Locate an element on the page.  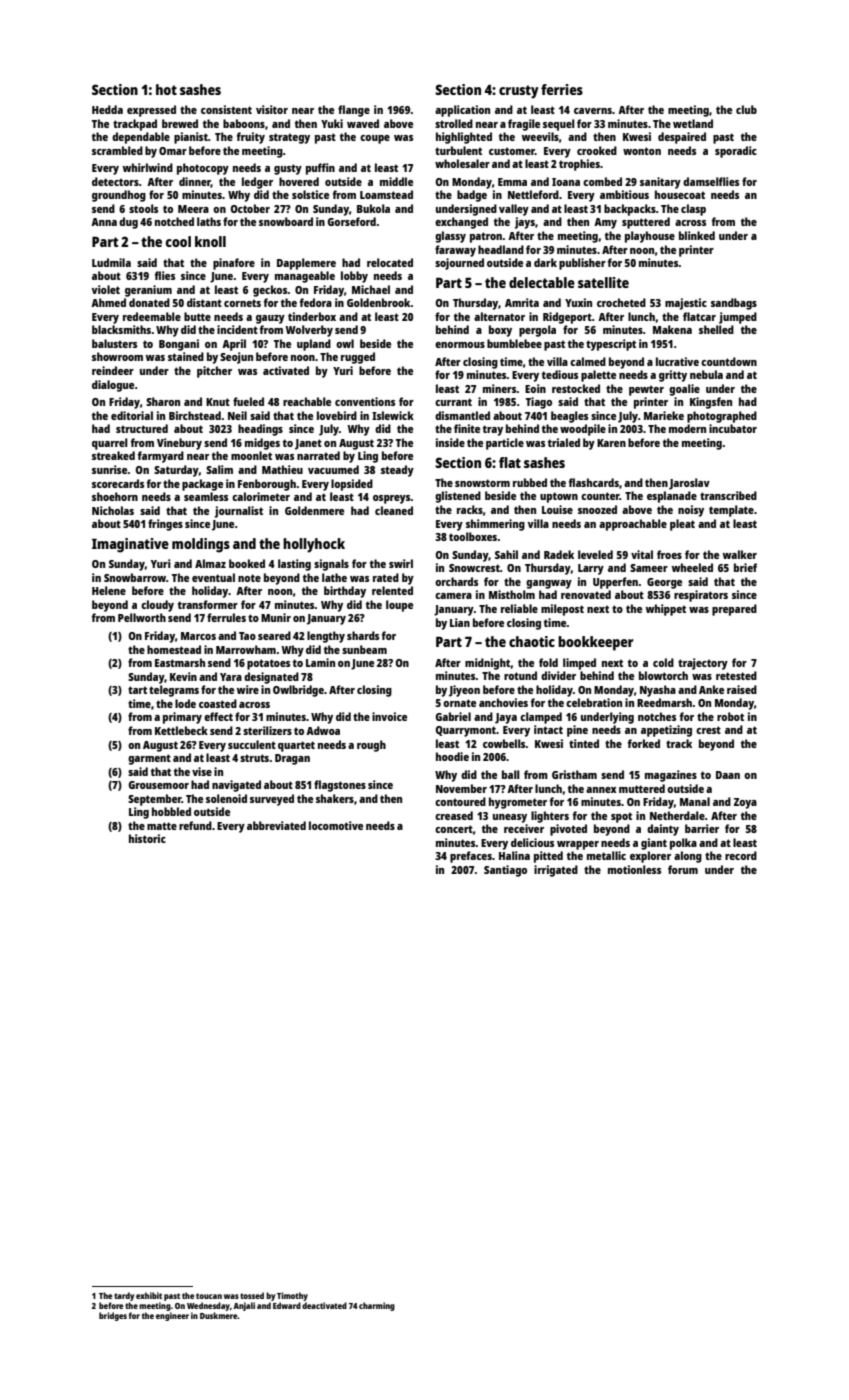
tossed is located at coordinates (252, 1295).
